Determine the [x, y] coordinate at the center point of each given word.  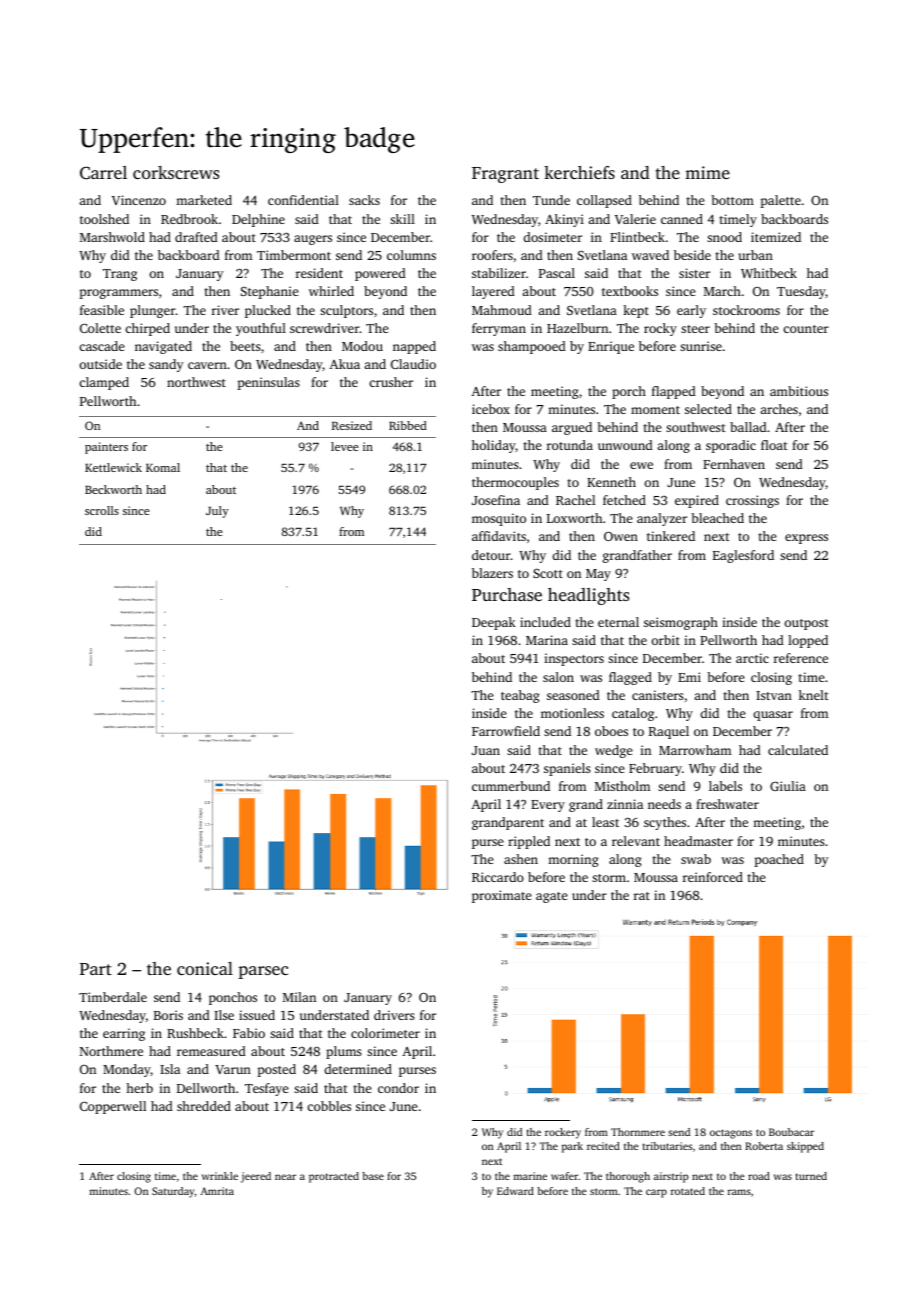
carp [656, 1193]
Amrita [217, 1191]
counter [806, 329]
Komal [163, 467]
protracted [334, 1177]
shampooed [532, 347]
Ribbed [408, 425]
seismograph [681, 623]
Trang [120, 275]
